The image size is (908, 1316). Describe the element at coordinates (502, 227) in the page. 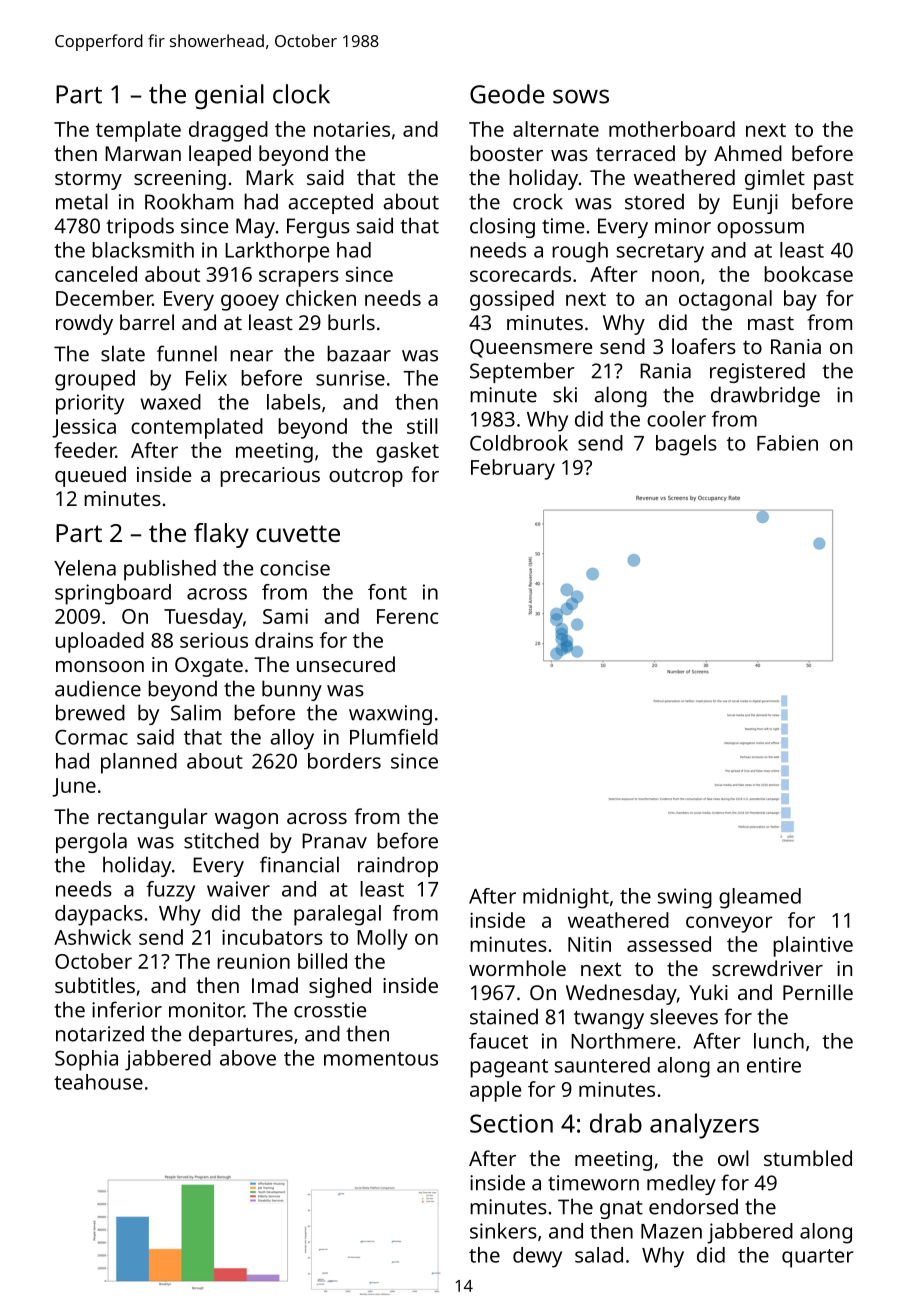

I see `closing` at that location.
